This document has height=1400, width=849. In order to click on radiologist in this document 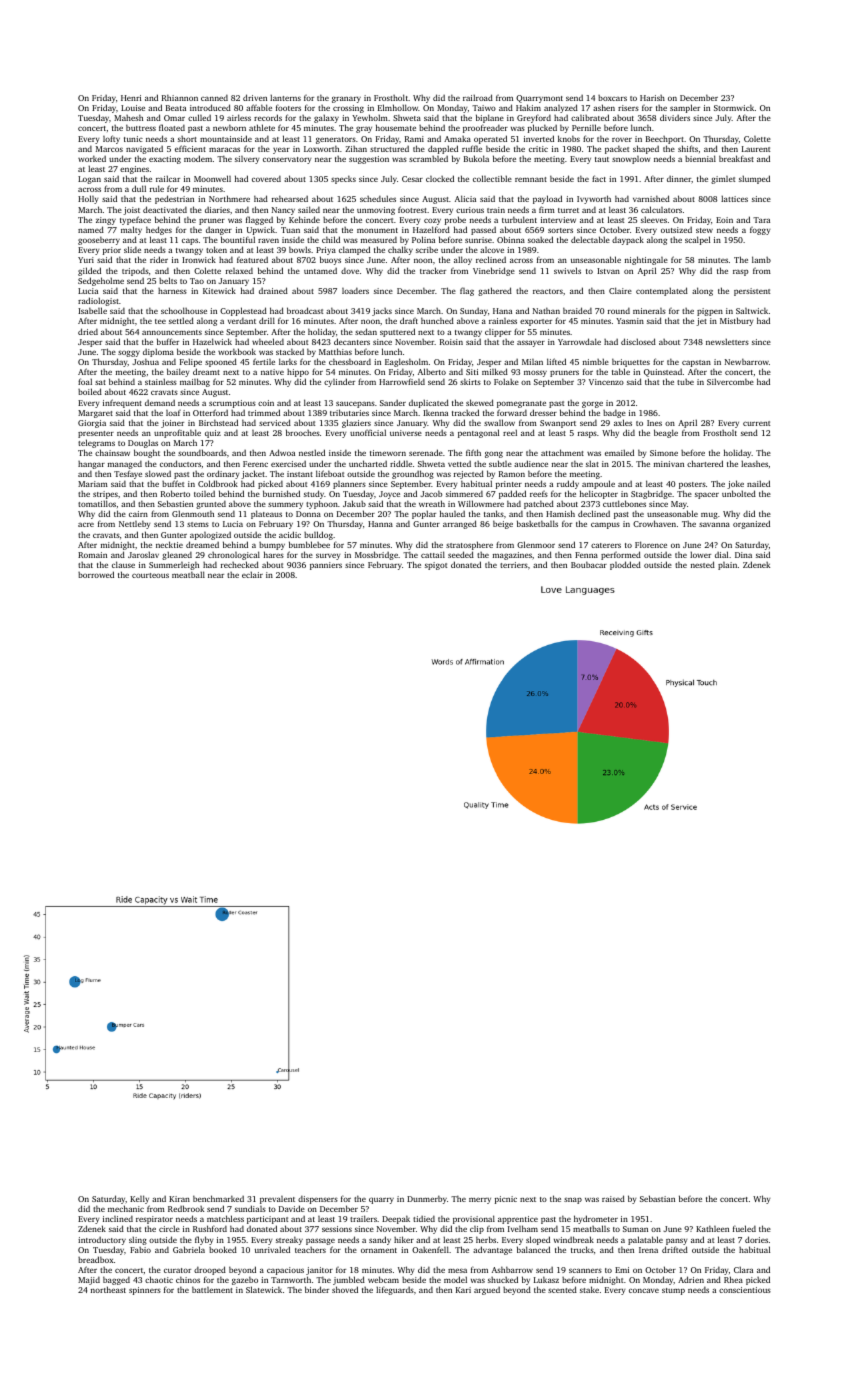, I will do `click(98, 301)`.
